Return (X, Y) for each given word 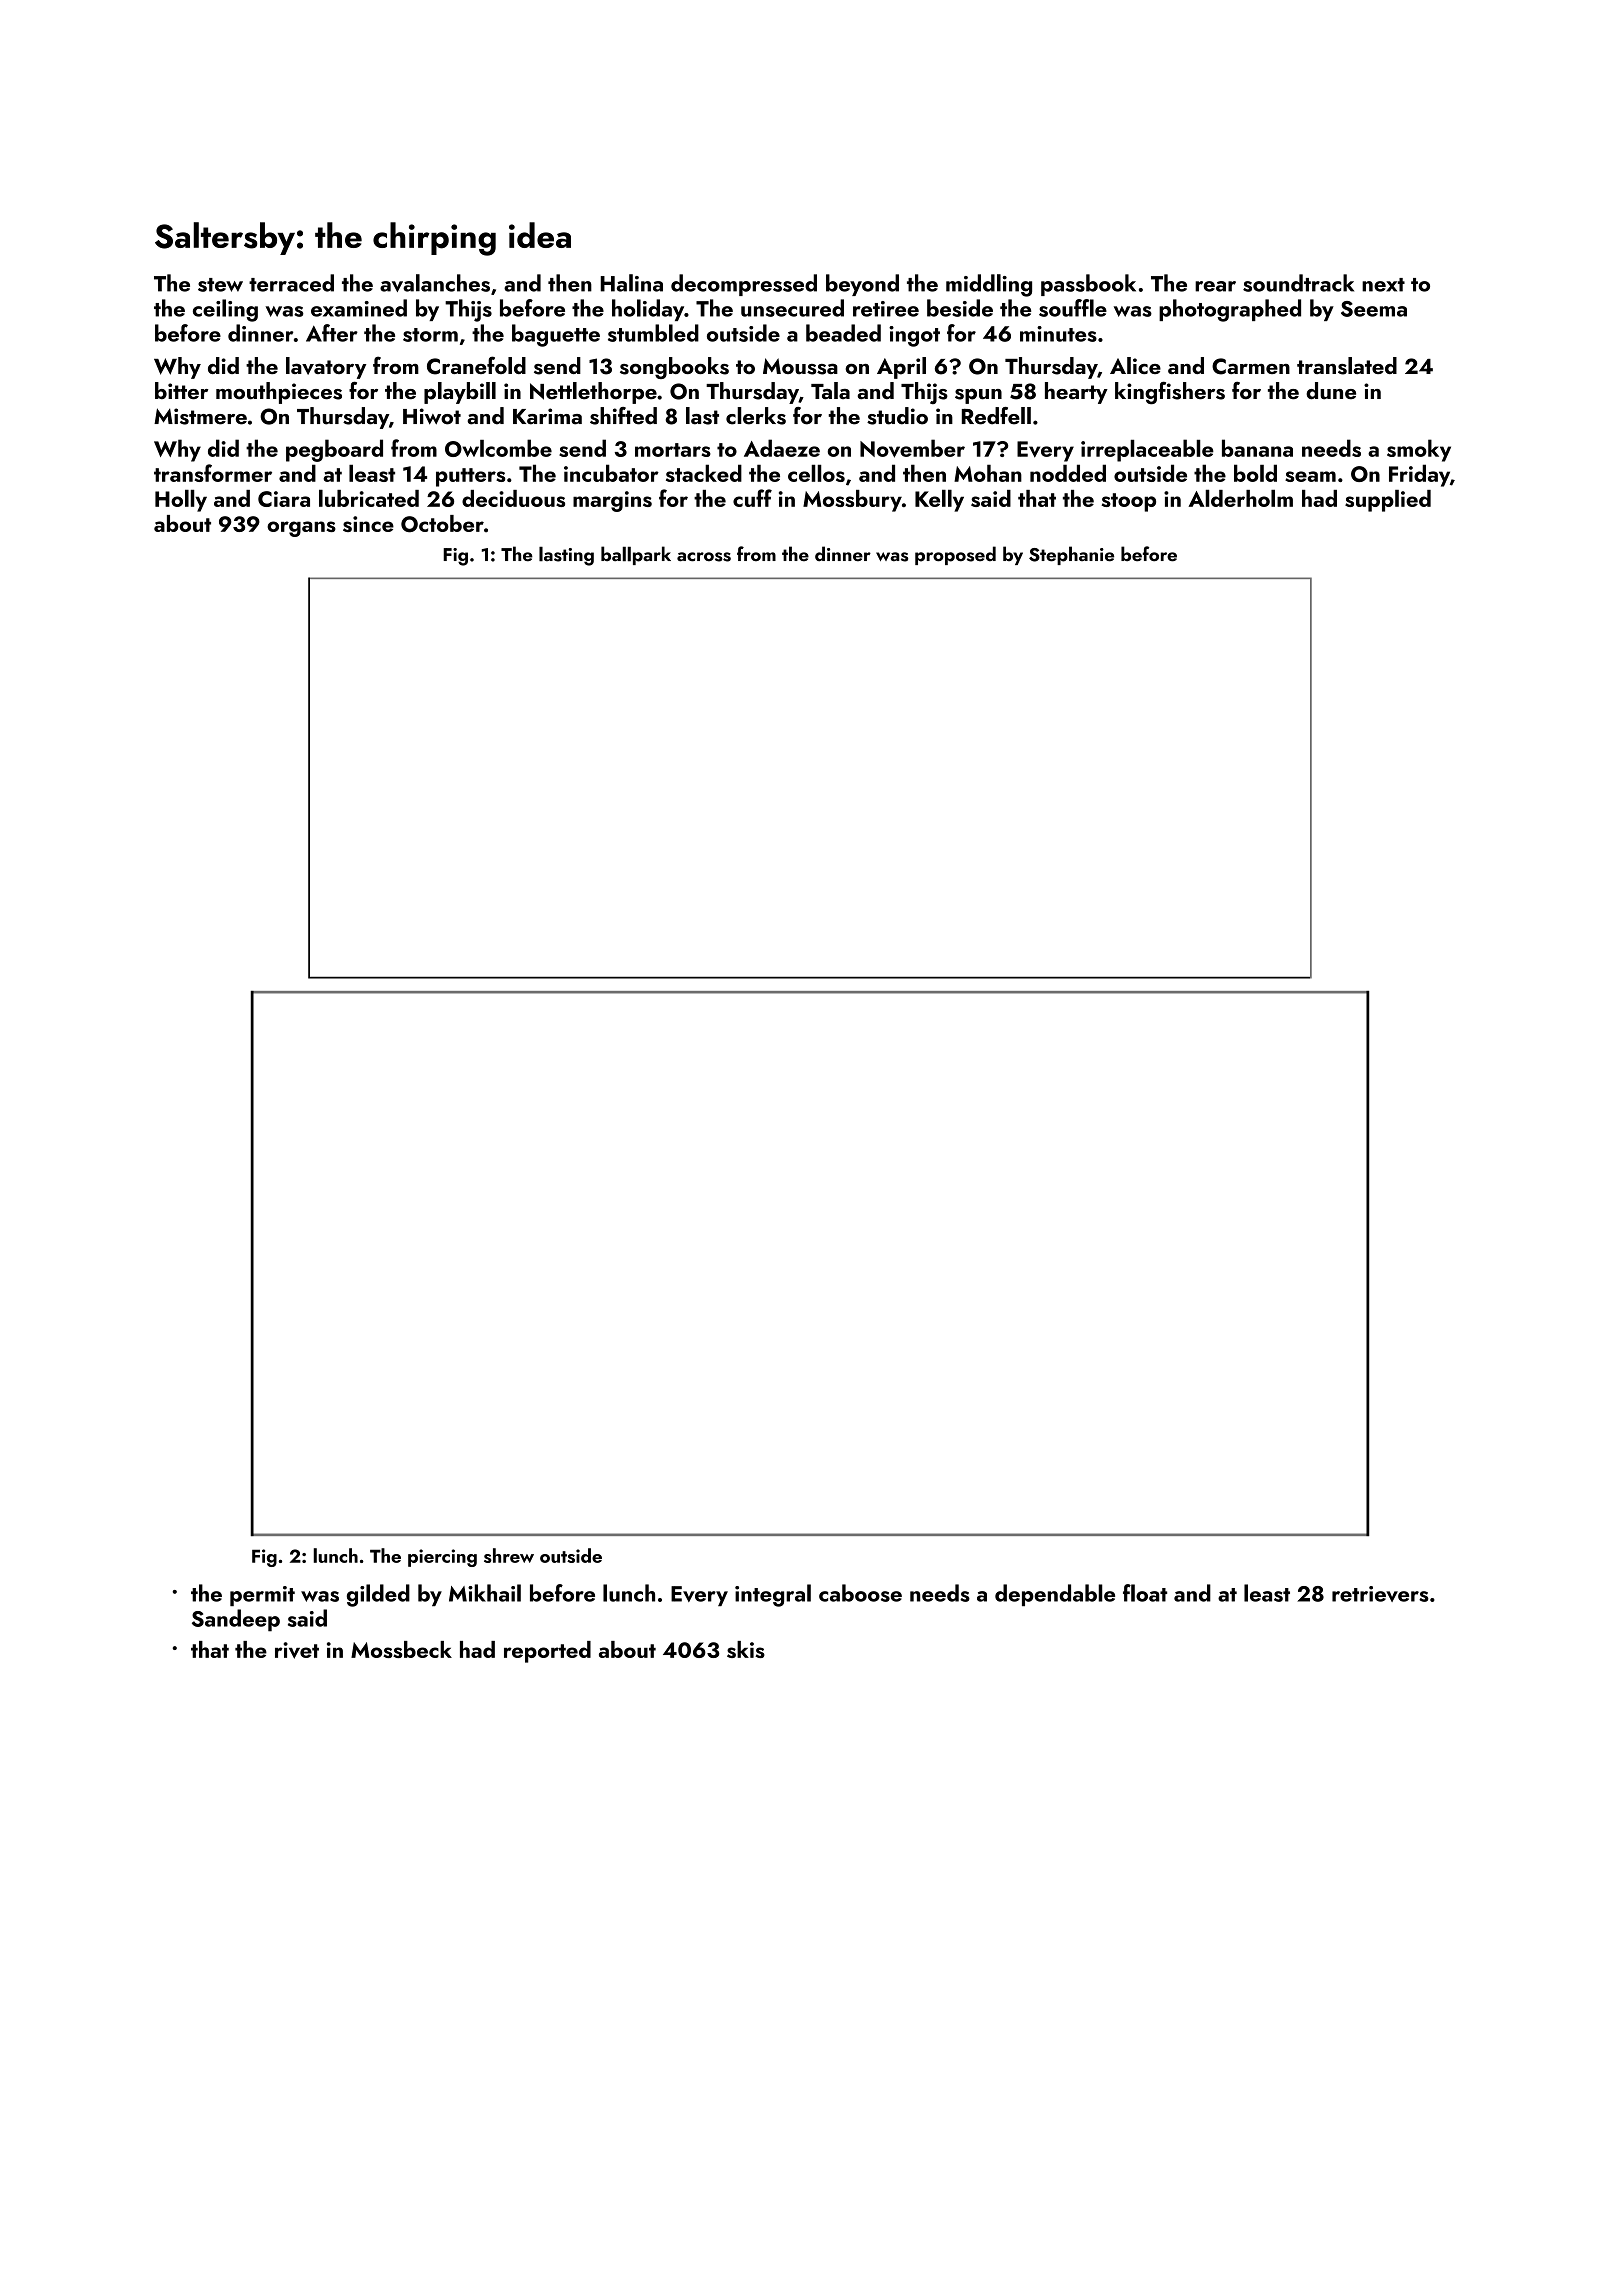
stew (220, 285)
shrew (509, 1555)
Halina (632, 283)
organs (301, 529)
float (1145, 1593)
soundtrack (1298, 283)
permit (262, 1596)
